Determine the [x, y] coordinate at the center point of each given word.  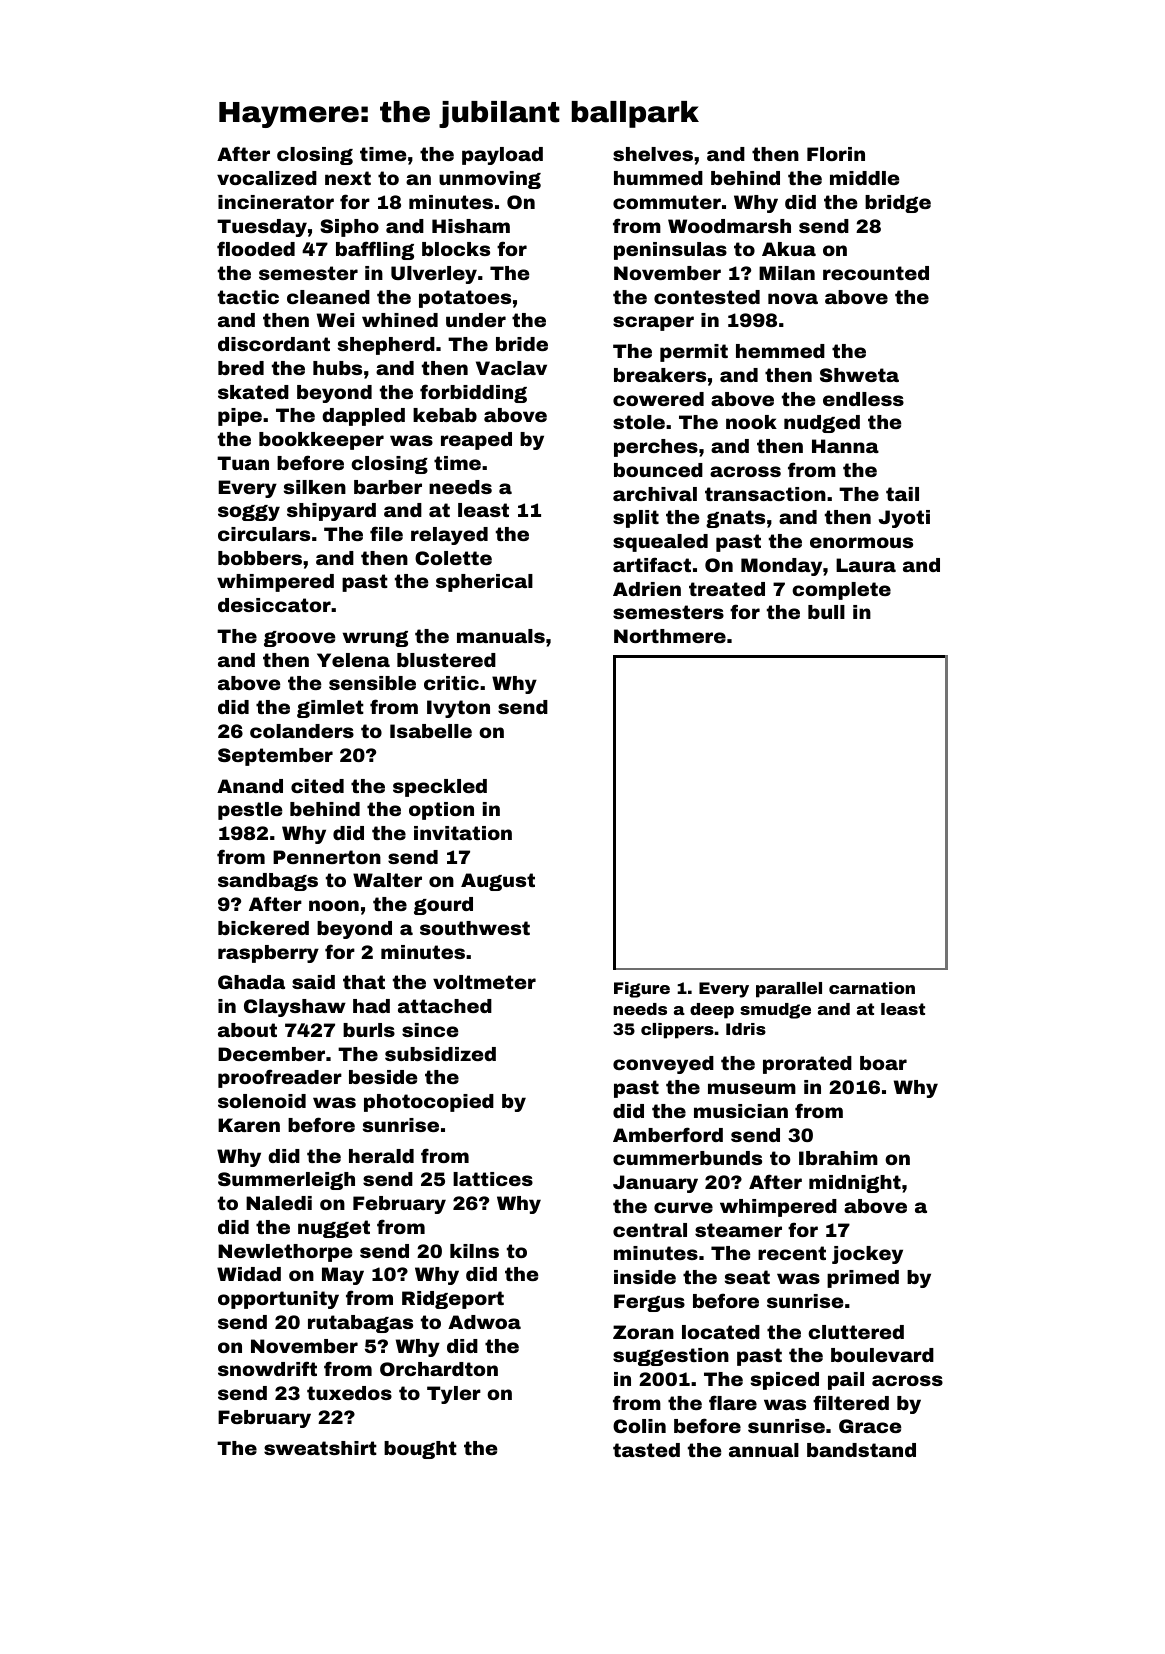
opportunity [278, 1300]
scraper [653, 323]
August [498, 882]
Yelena [353, 660]
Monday [781, 567]
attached [445, 1006]
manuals [501, 636]
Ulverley [434, 275]
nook [751, 422]
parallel [789, 990]
